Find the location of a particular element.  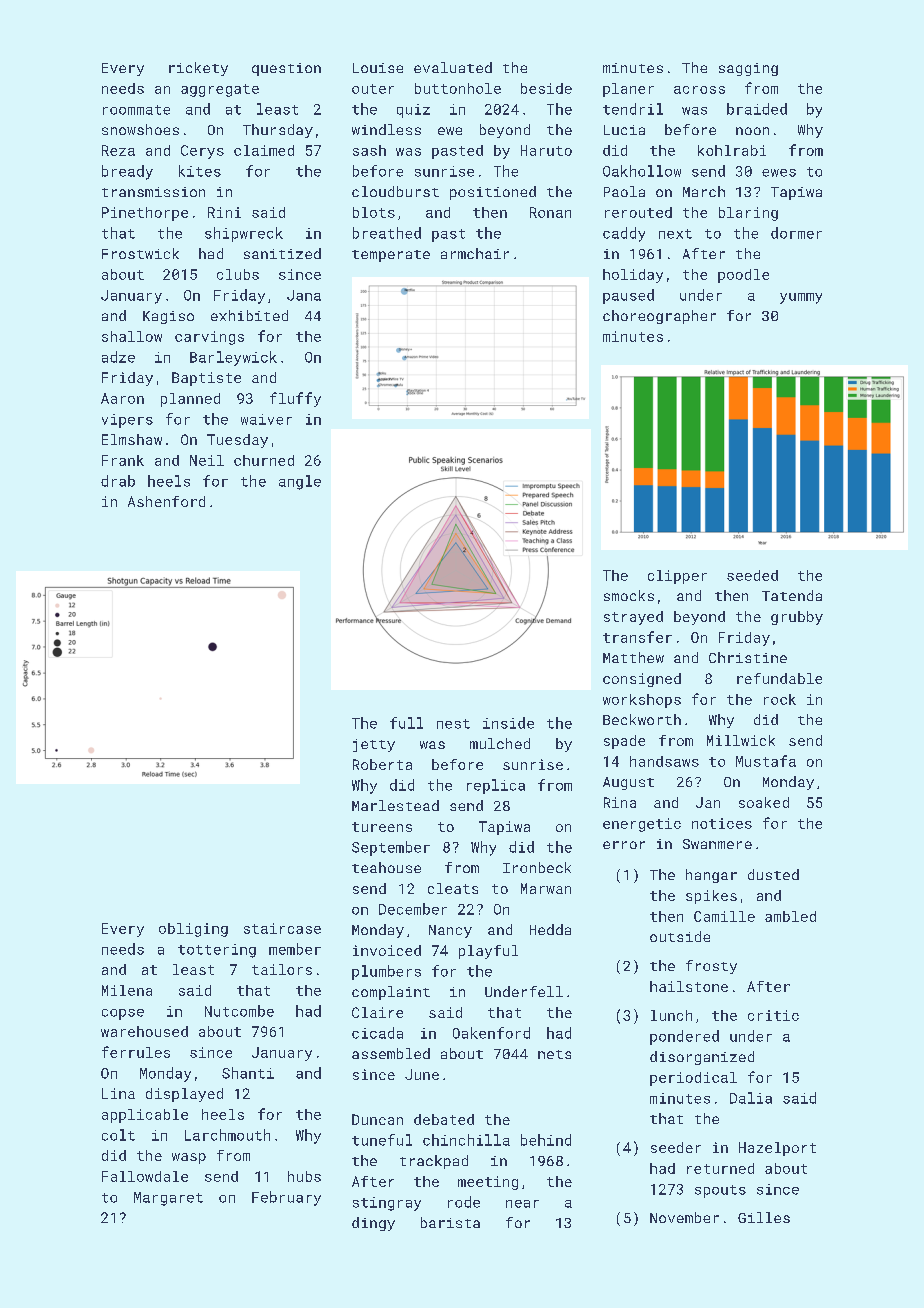

periodical is located at coordinates (693, 1079).
